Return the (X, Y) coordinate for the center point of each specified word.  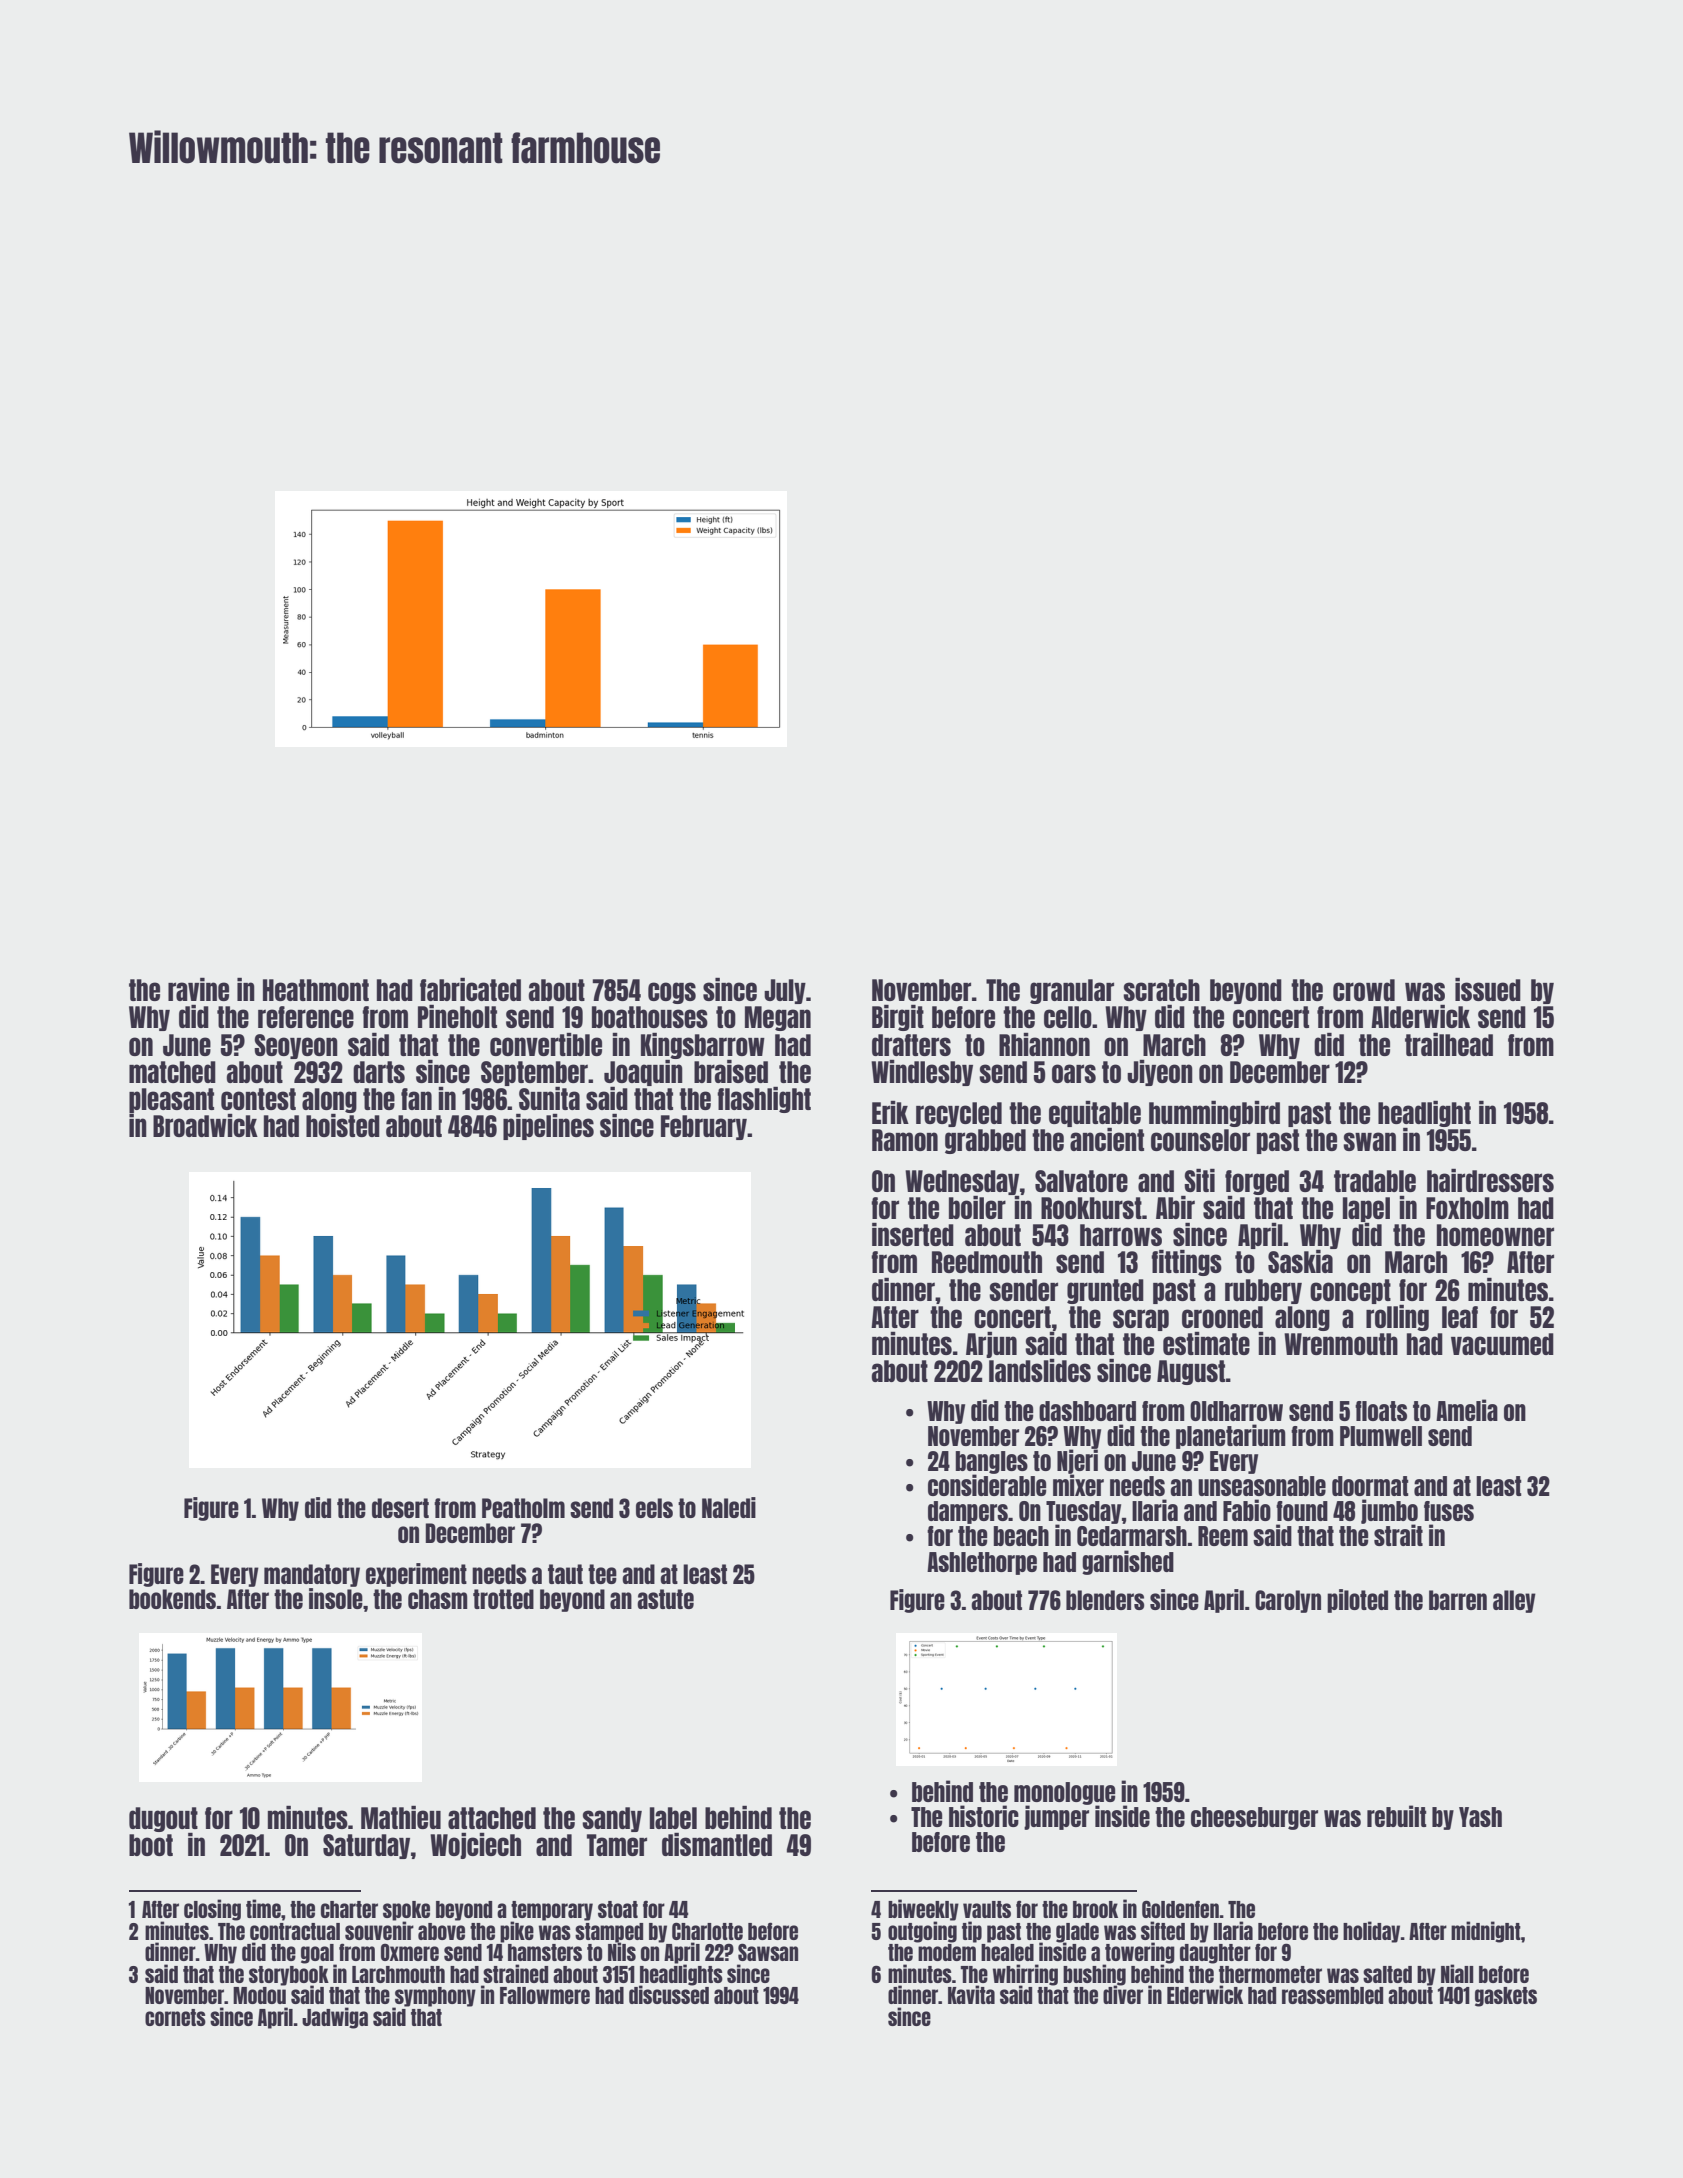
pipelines (548, 1127)
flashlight (764, 1100)
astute (665, 1599)
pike (517, 1932)
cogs (672, 993)
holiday (1371, 1932)
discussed (669, 1995)
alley (1514, 1601)
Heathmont (316, 990)
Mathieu (401, 1817)
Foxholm (1467, 1208)
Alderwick (1420, 1016)
